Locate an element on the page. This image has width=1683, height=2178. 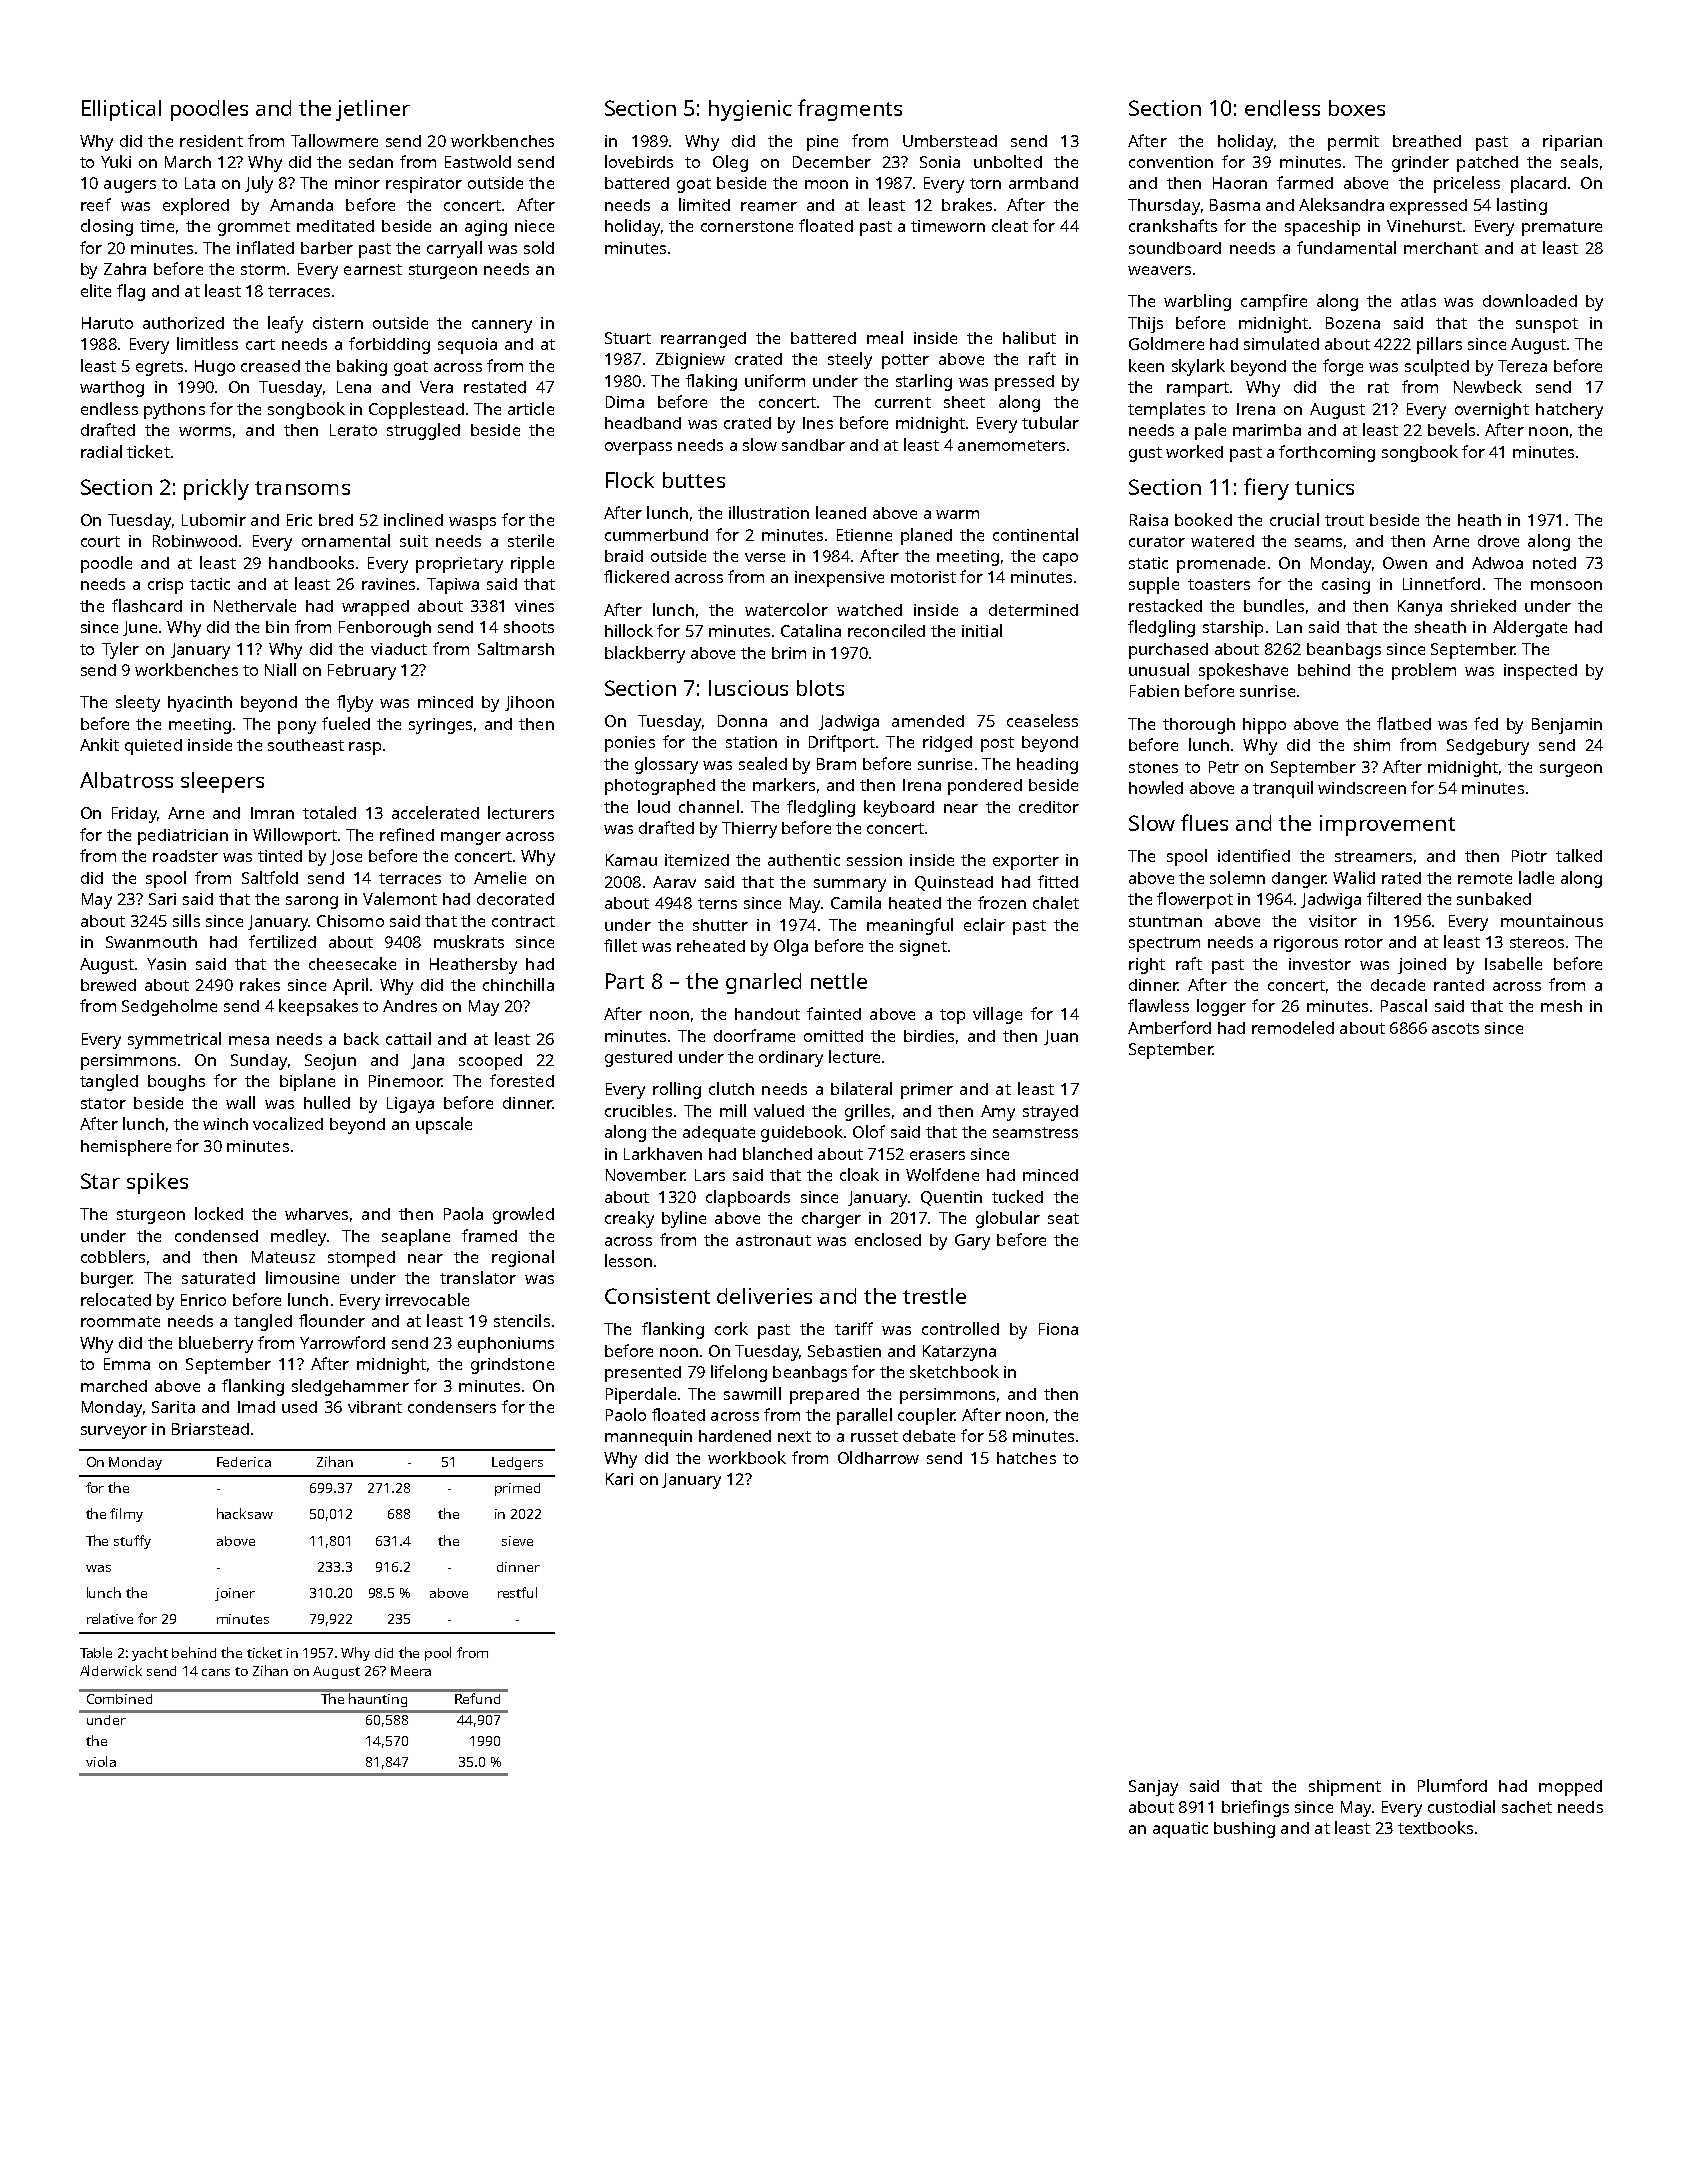
Juan is located at coordinates (1061, 1037).
